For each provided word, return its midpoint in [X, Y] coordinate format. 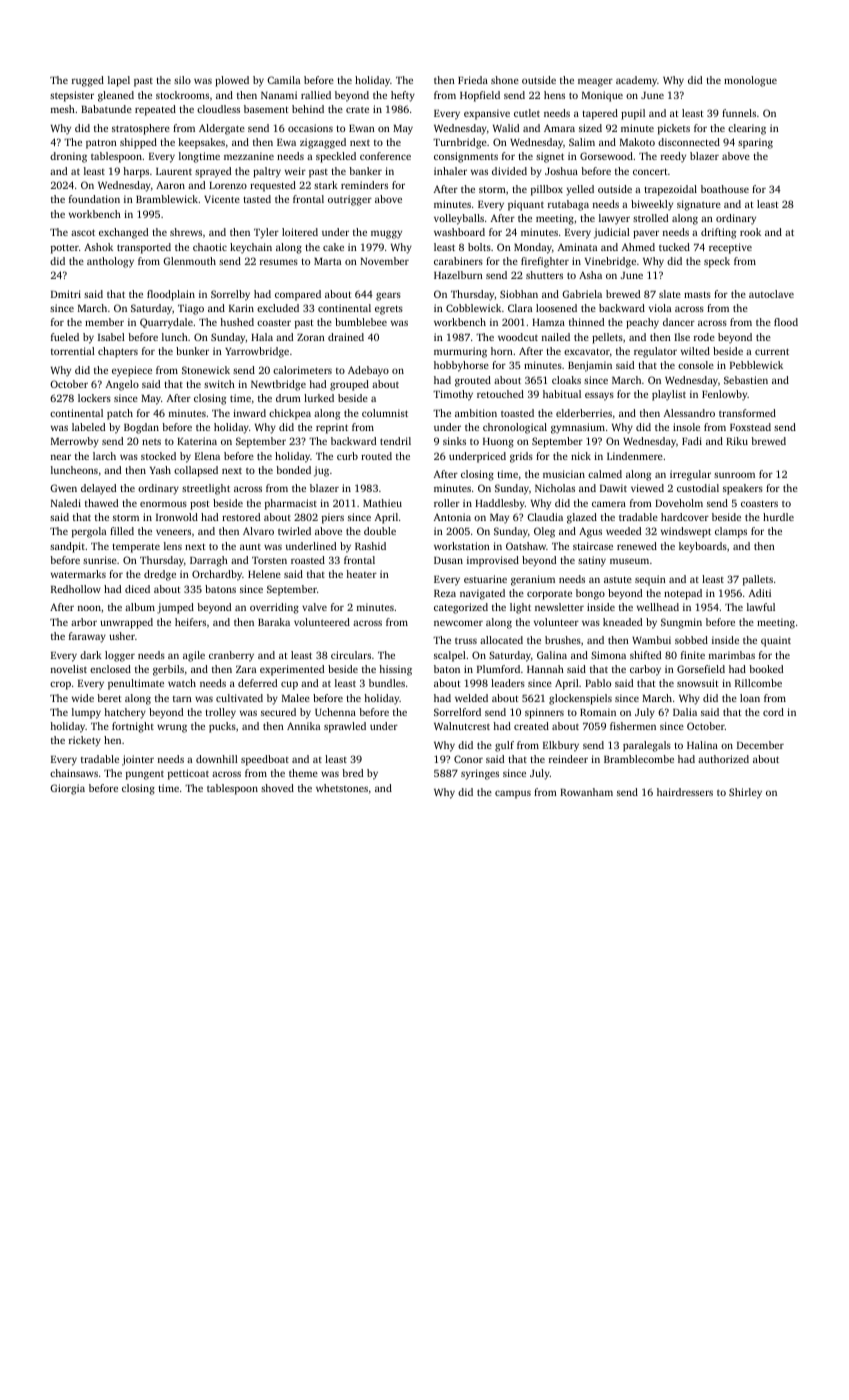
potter [65, 249]
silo [182, 80]
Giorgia [67, 789]
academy [636, 81]
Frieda [473, 80]
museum [629, 561]
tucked [674, 247]
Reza [445, 593]
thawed [101, 503]
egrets [389, 310]
